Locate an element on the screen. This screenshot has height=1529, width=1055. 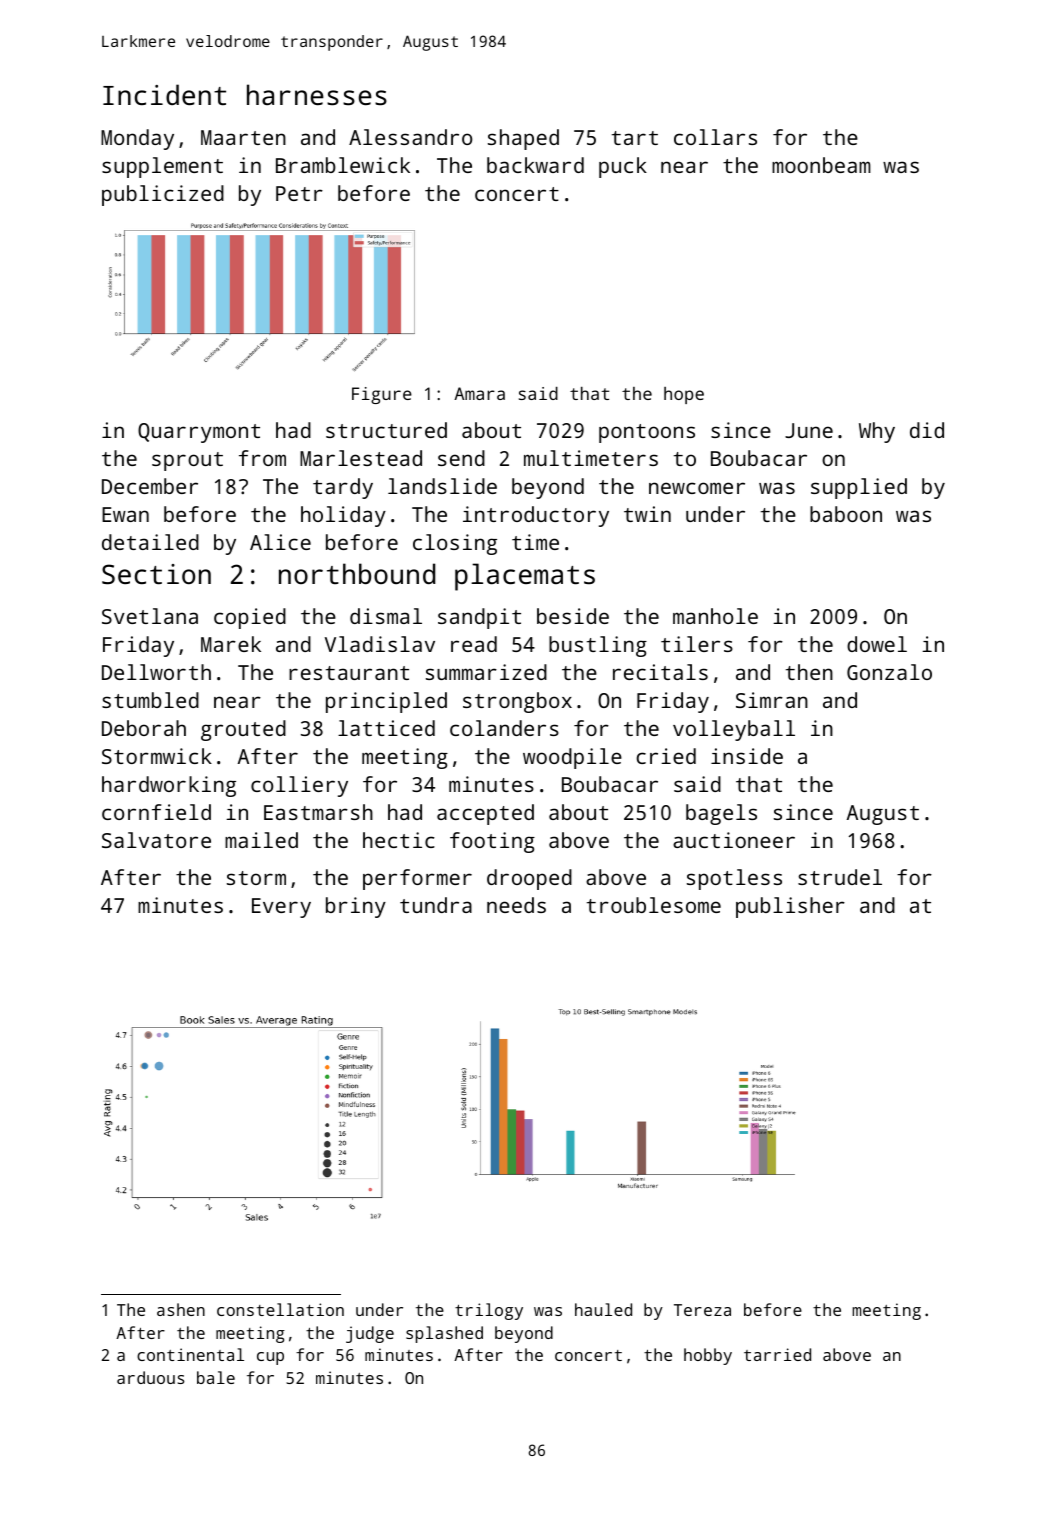
tarried is located at coordinates (777, 1354).
